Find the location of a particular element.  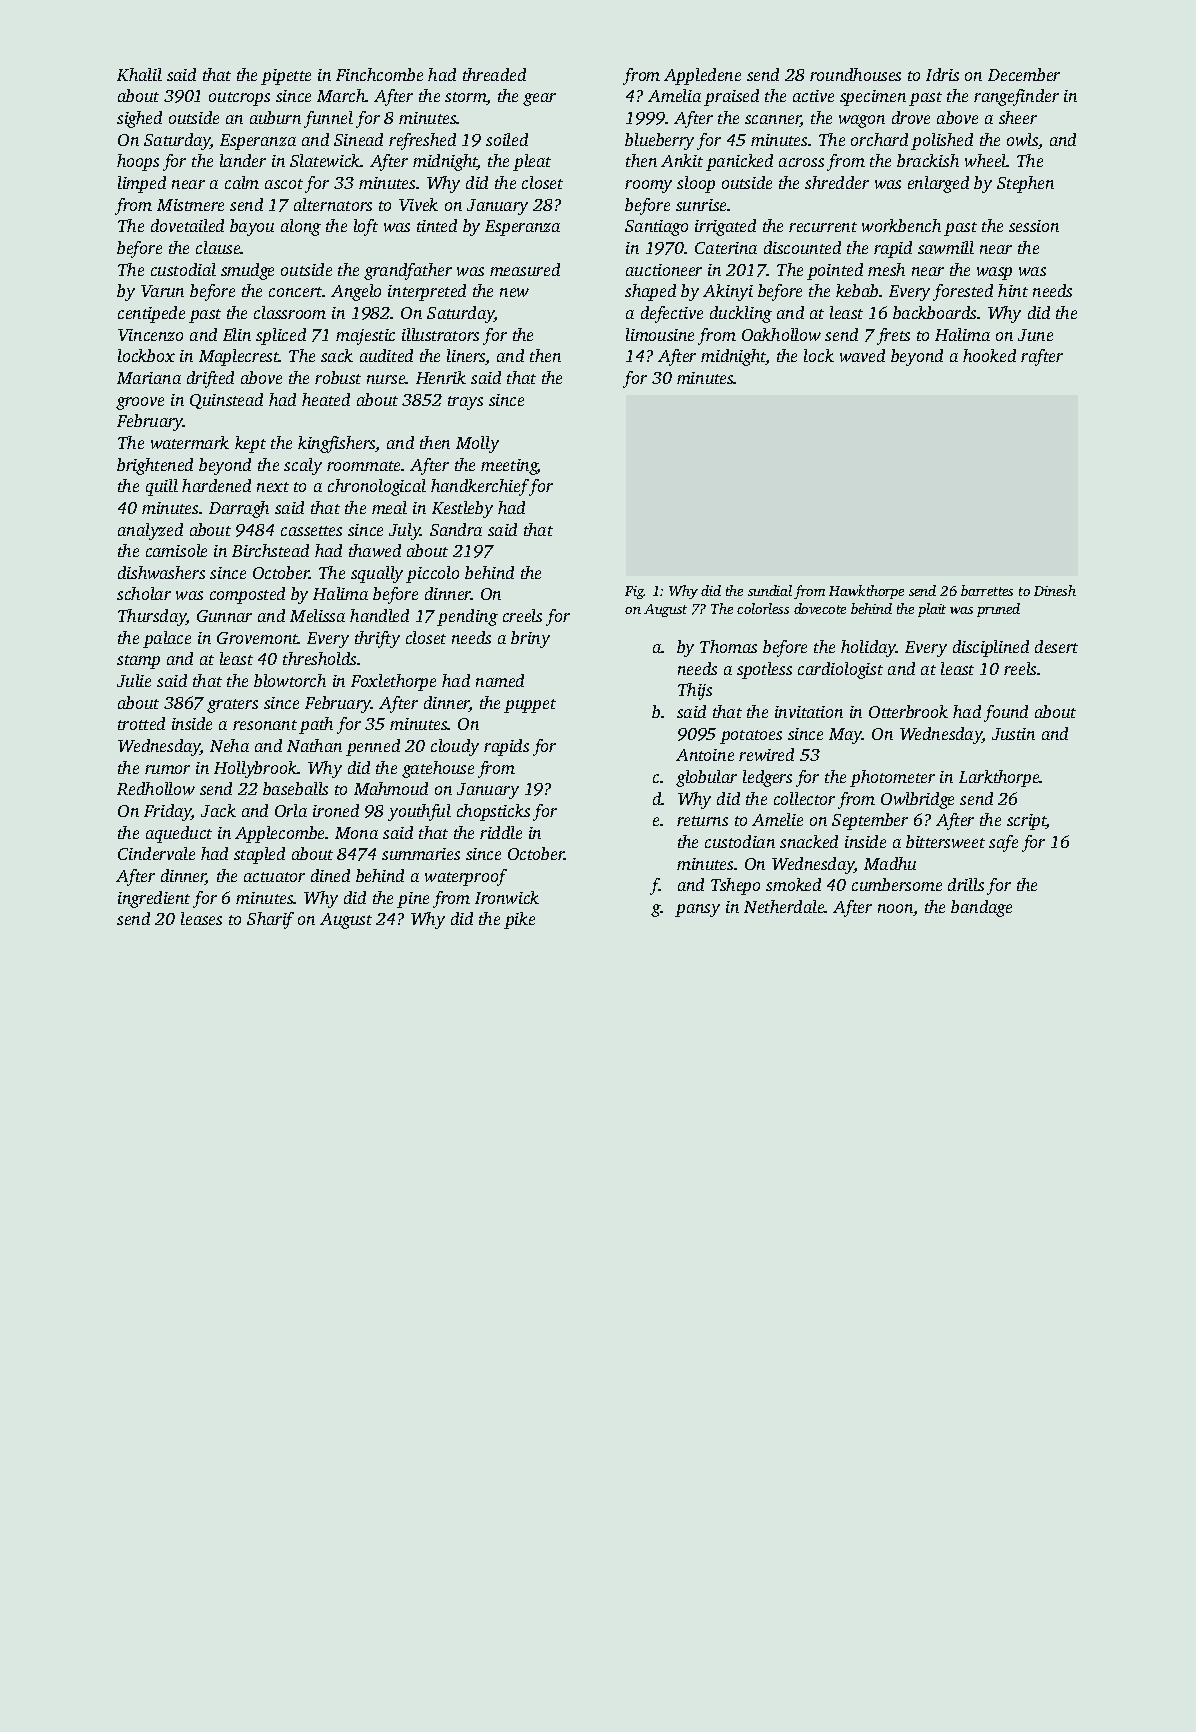

kept is located at coordinates (250, 444).
